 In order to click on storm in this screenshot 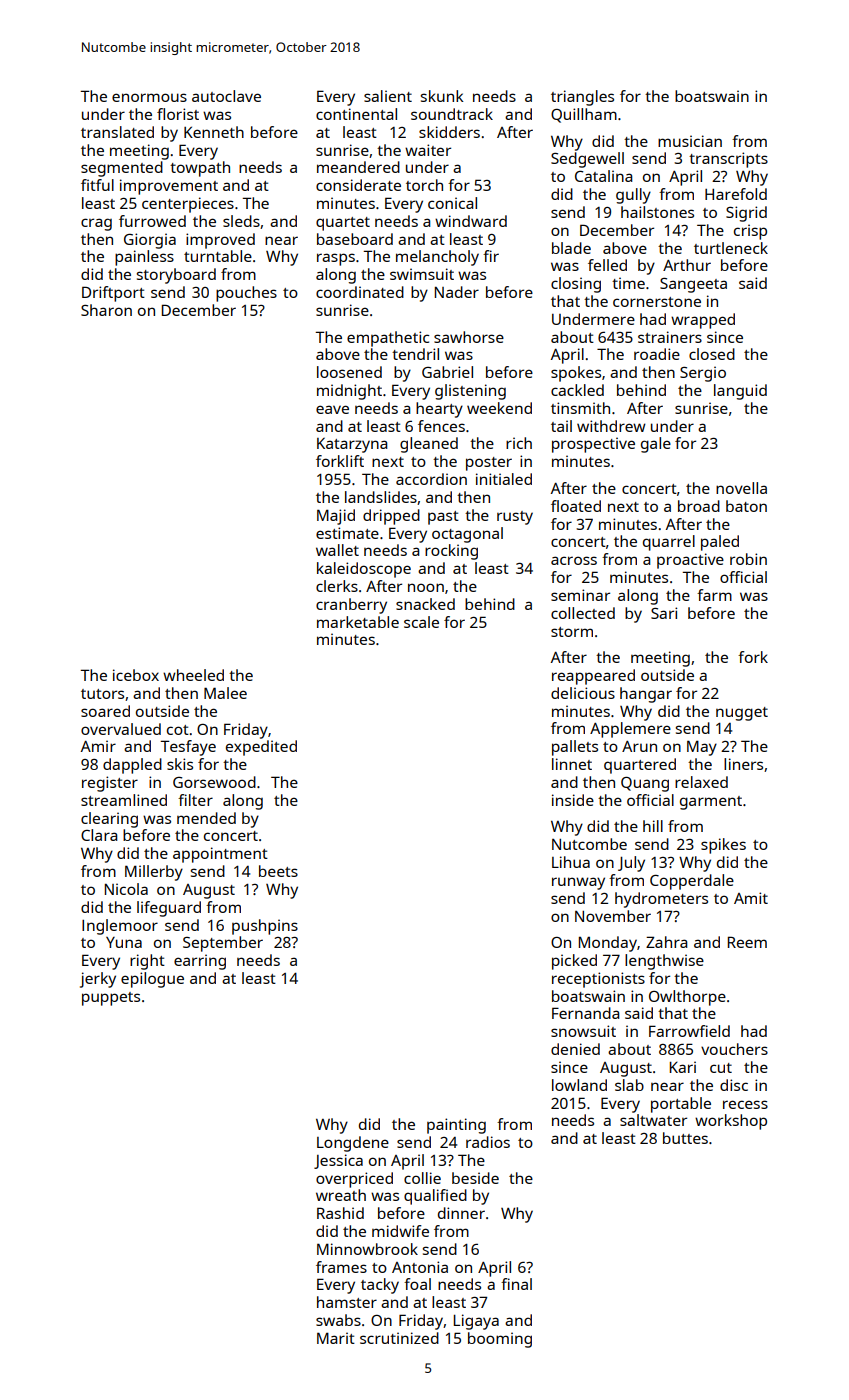, I will do `click(572, 632)`.
